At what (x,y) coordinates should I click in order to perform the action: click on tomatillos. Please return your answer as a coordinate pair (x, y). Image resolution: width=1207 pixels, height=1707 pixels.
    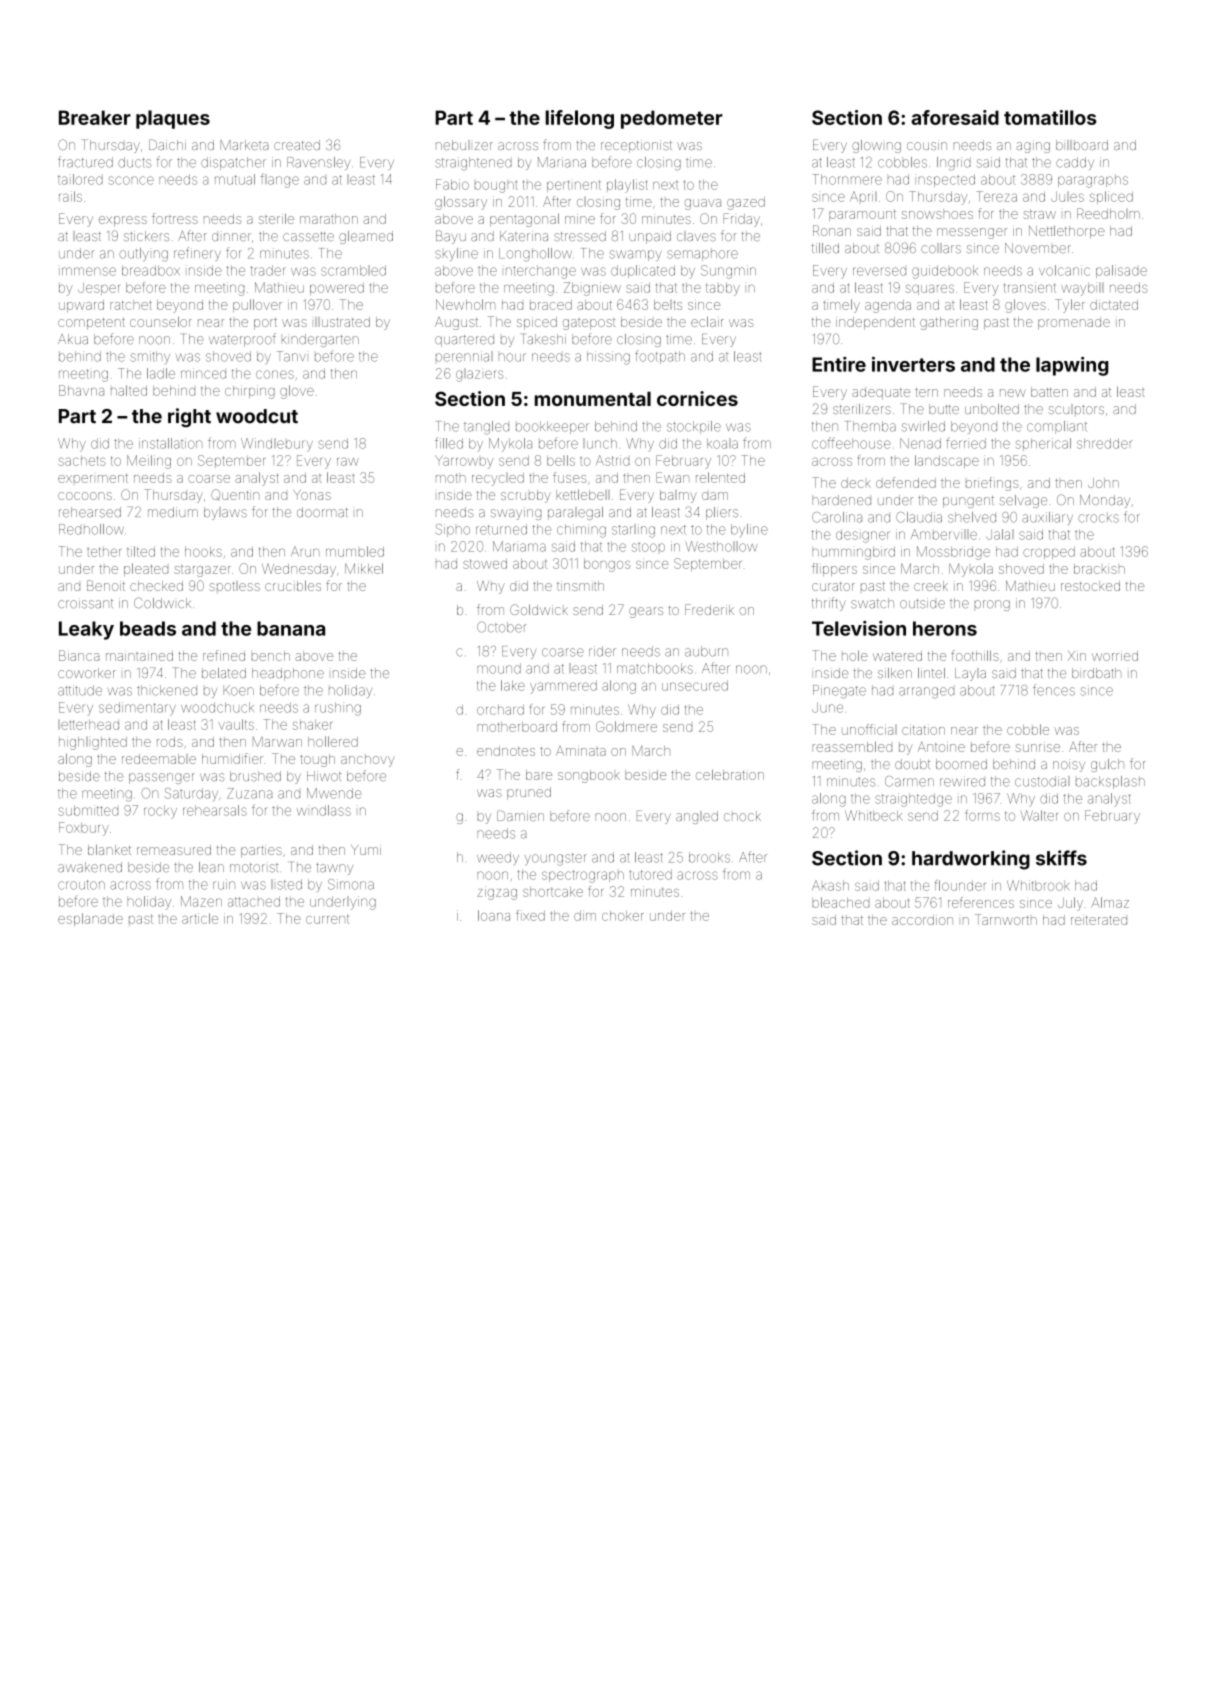
    Looking at the image, I should click on (1050, 117).
